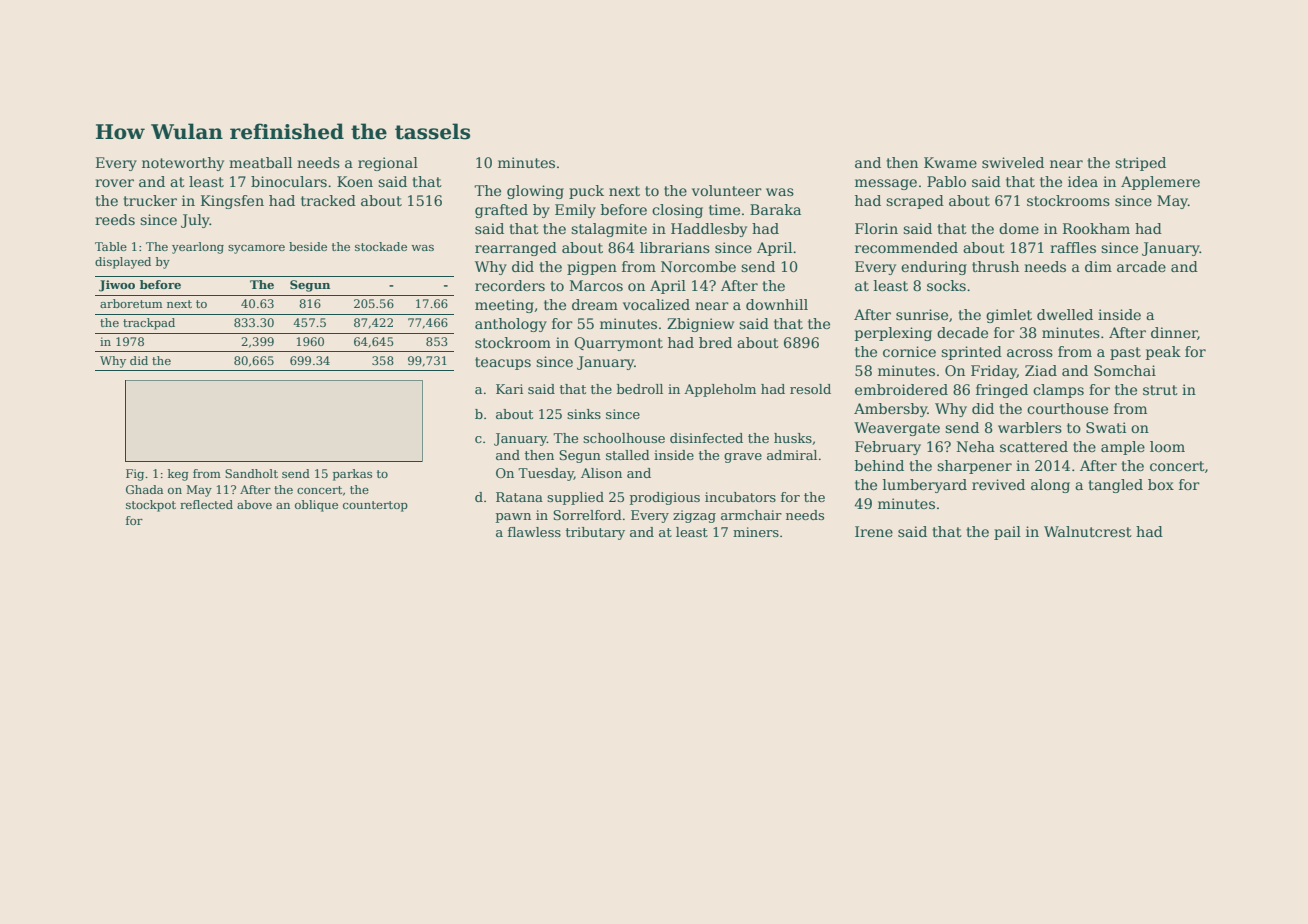 The image size is (1308, 924). Describe the element at coordinates (151, 506) in the document. I see `stockpot` at that location.
